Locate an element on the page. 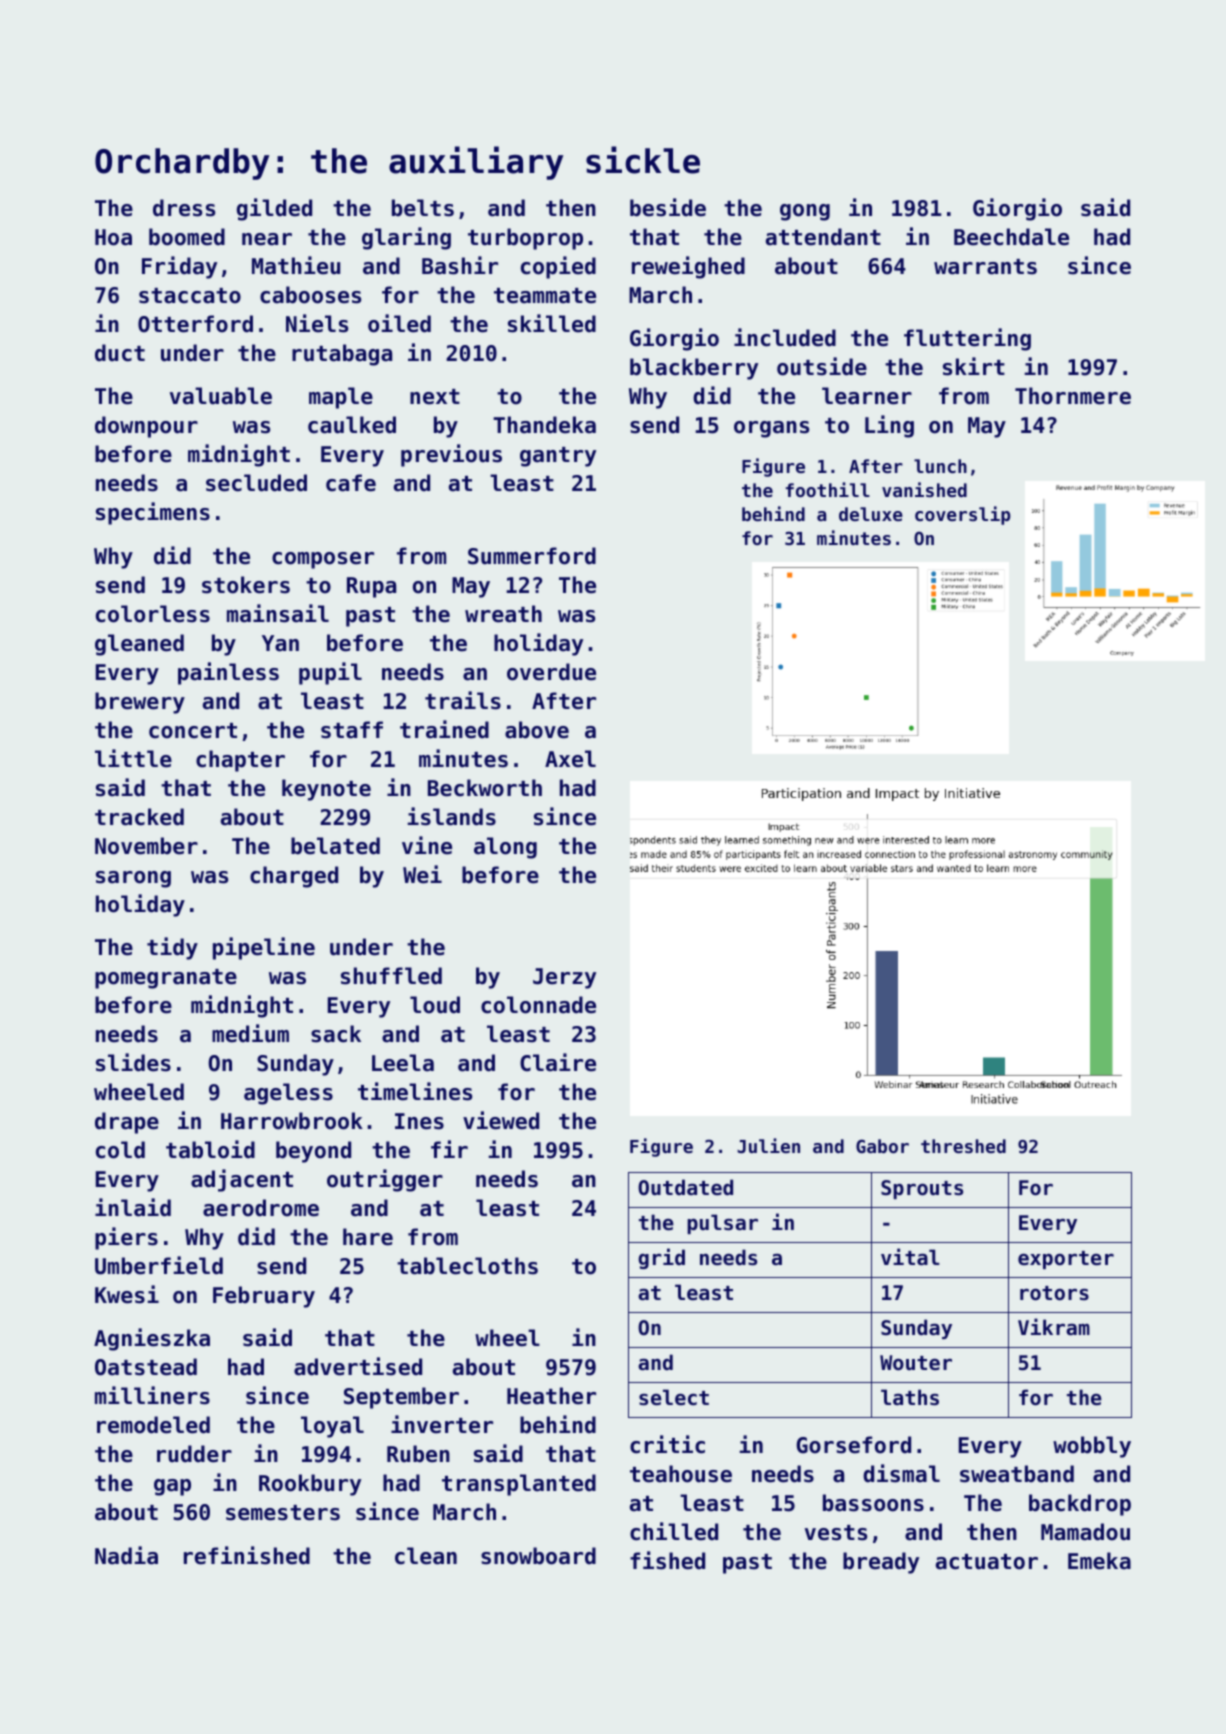  gong is located at coordinates (805, 212).
